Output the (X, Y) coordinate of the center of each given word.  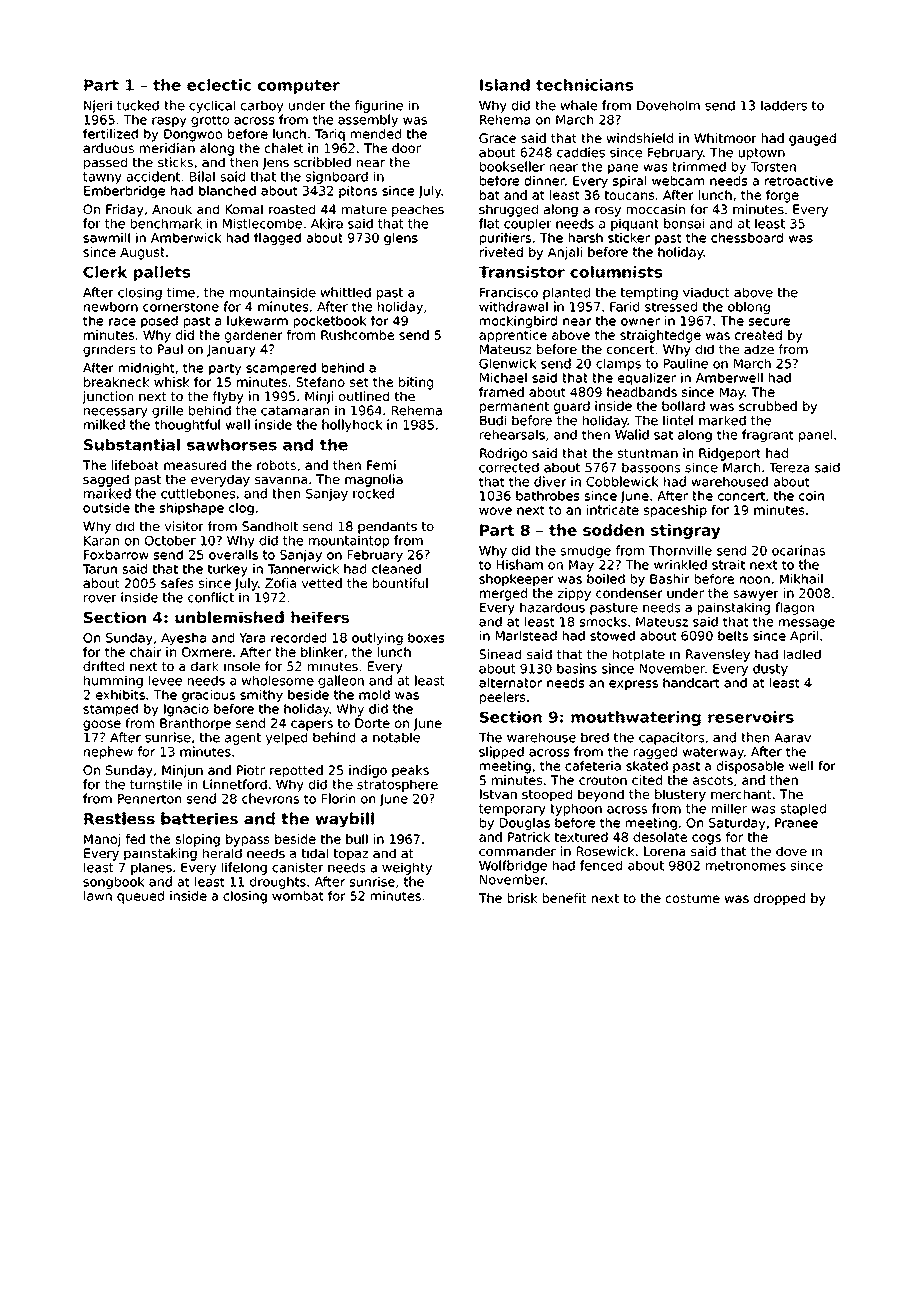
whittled (345, 292)
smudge (585, 551)
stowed (612, 636)
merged (503, 594)
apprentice (513, 336)
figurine (379, 106)
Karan (101, 541)
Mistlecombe (262, 223)
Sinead (500, 654)
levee (165, 680)
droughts (278, 882)
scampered (281, 369)
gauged (812, 139)
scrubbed (768, 406)
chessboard (747, 238)
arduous (108, 148)
